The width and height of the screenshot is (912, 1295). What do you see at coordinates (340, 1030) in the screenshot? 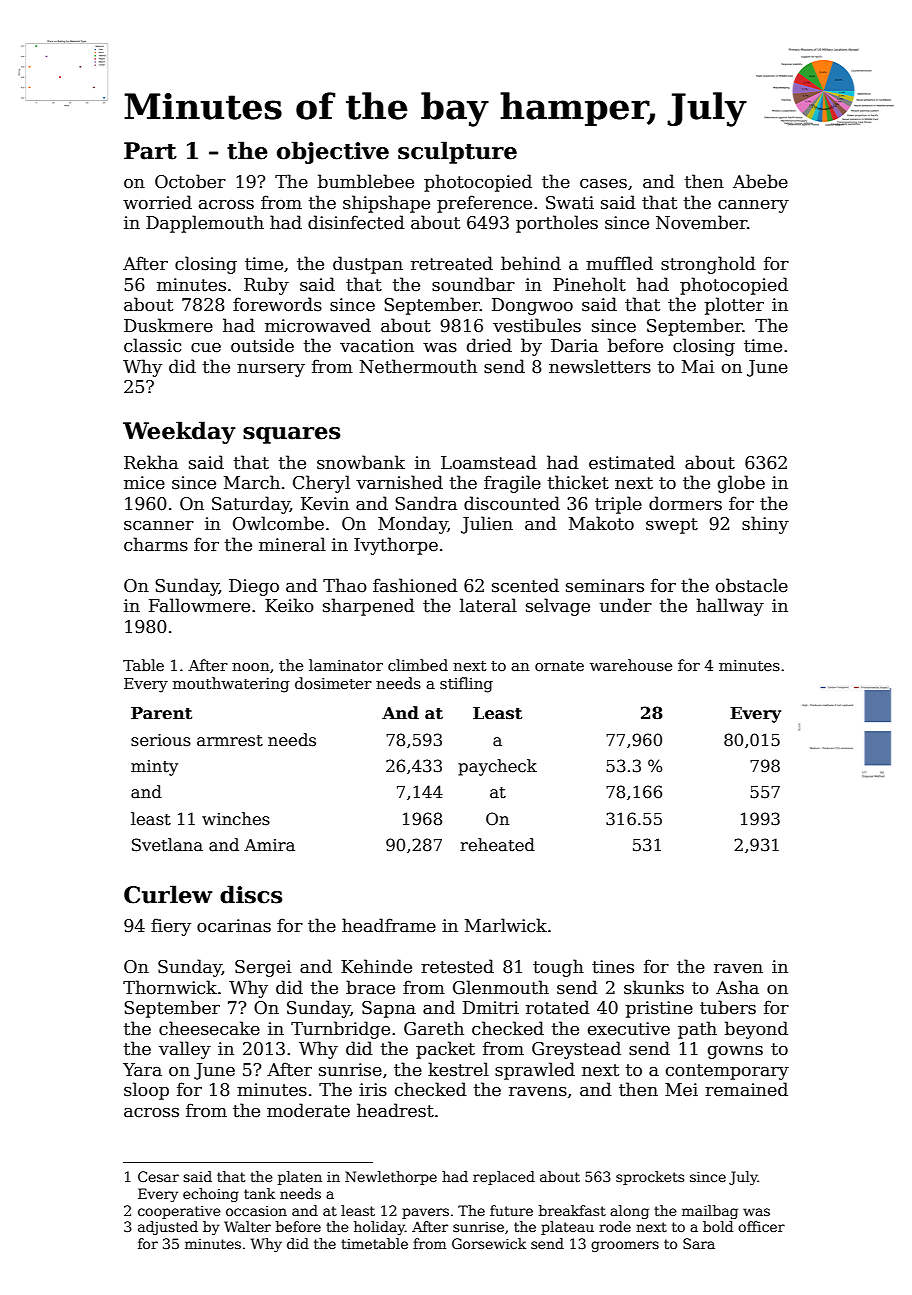
I see `Turnbridge` at bounding box center [340, 1030].
